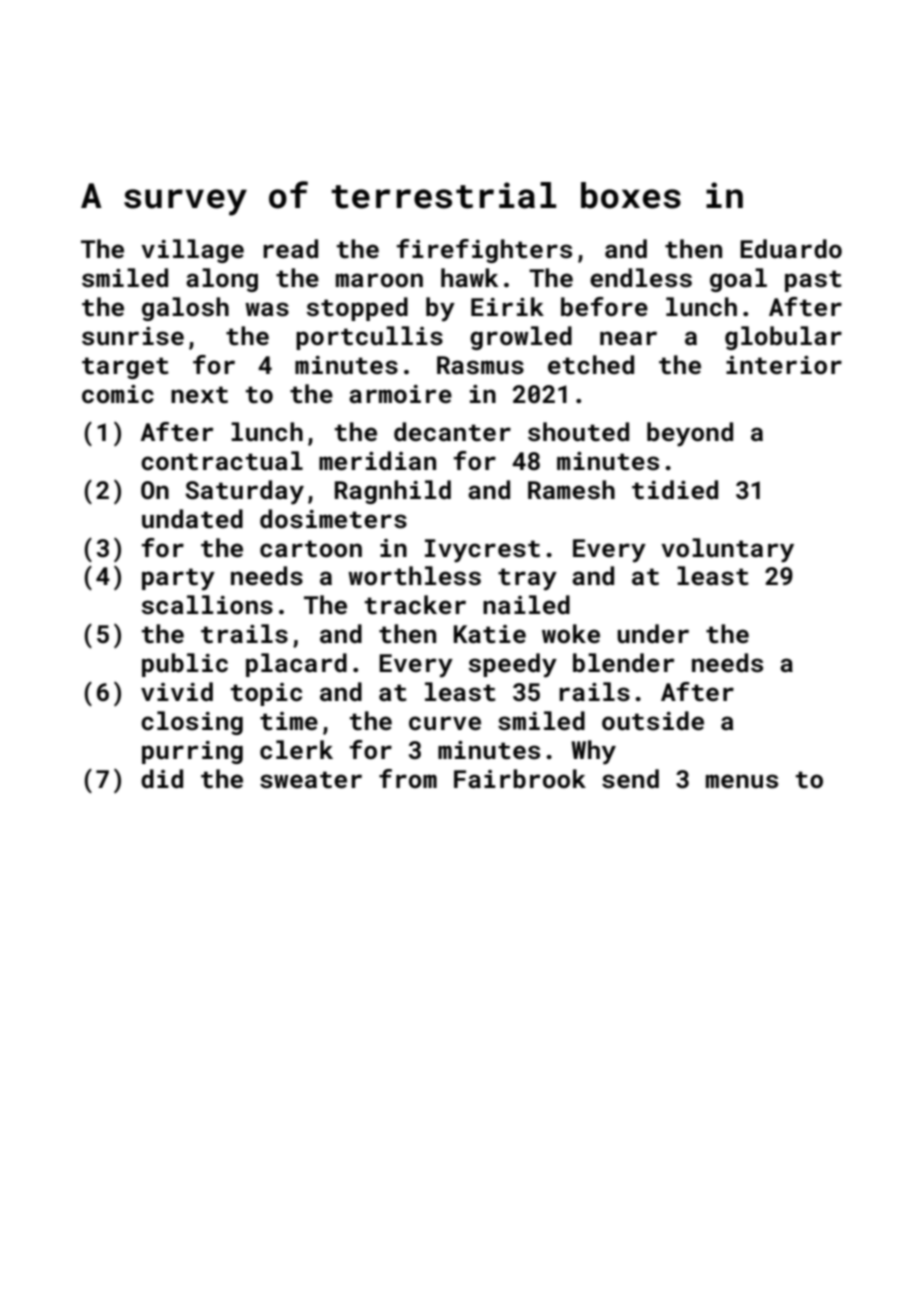  Describe the element at coordinates (290, 248) in the page. I see `read` at that location.
